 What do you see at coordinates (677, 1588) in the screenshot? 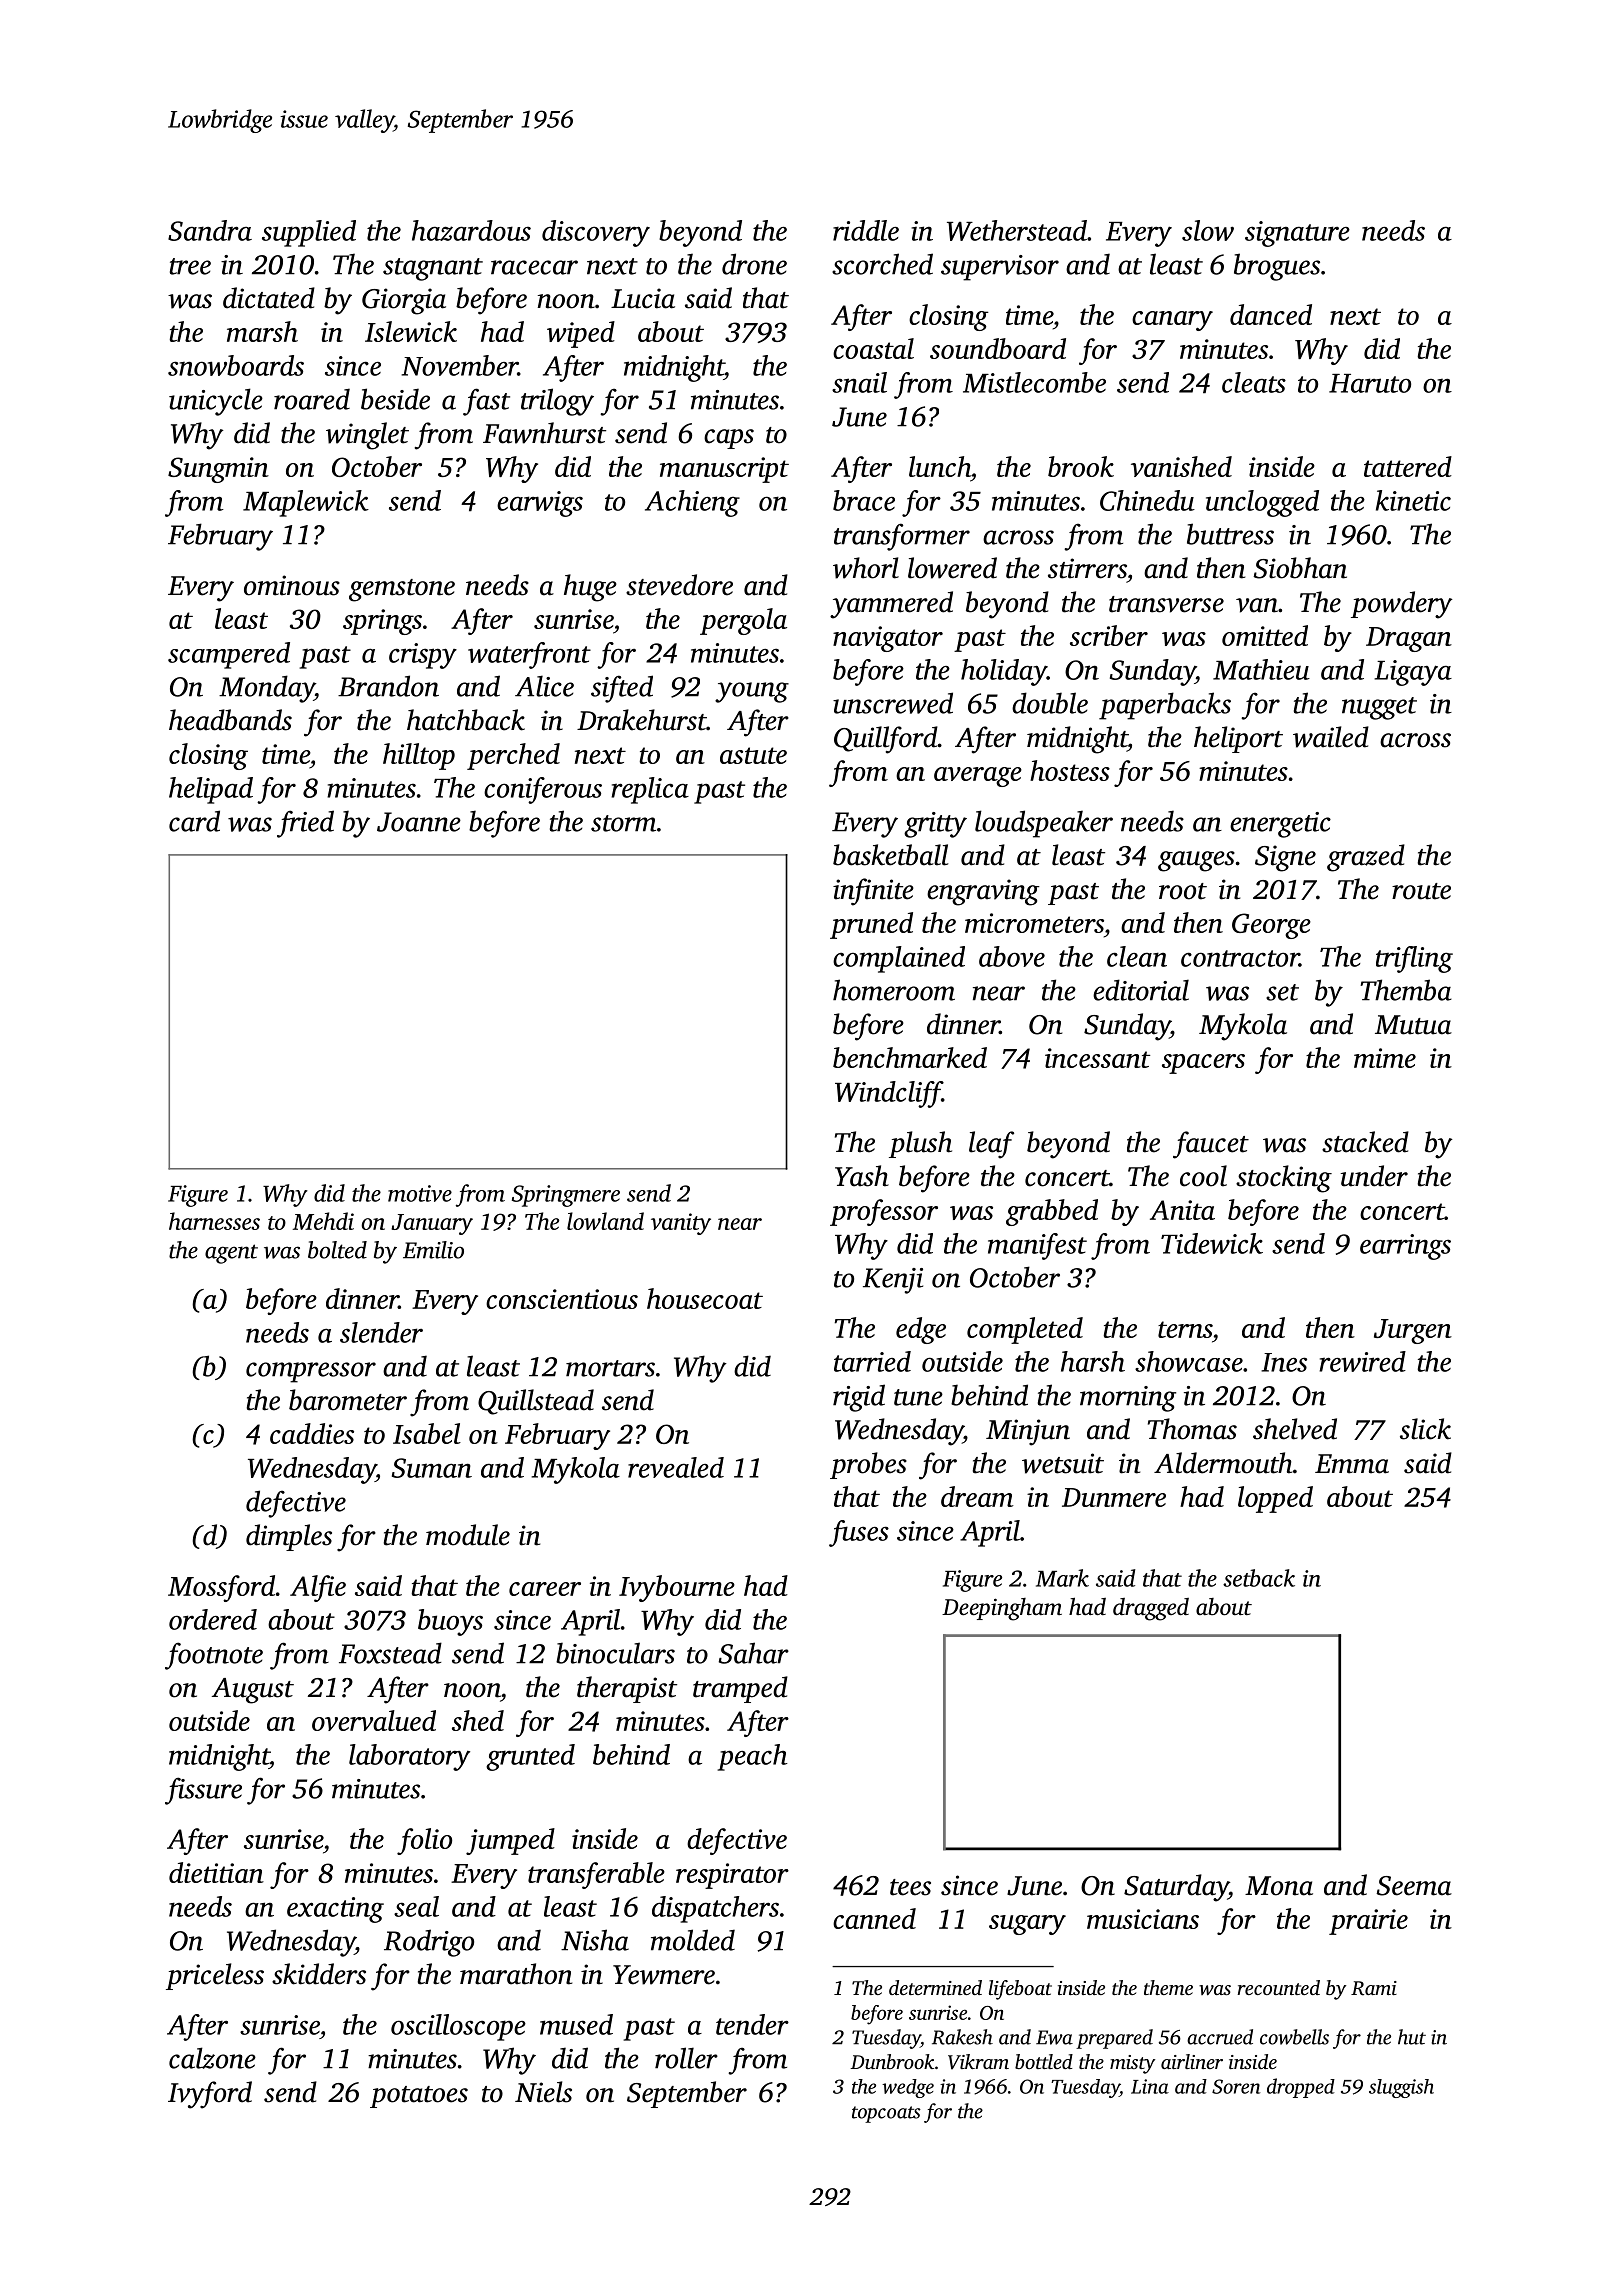
I see `Ivybourne` at bounding box center [677, 1588].
